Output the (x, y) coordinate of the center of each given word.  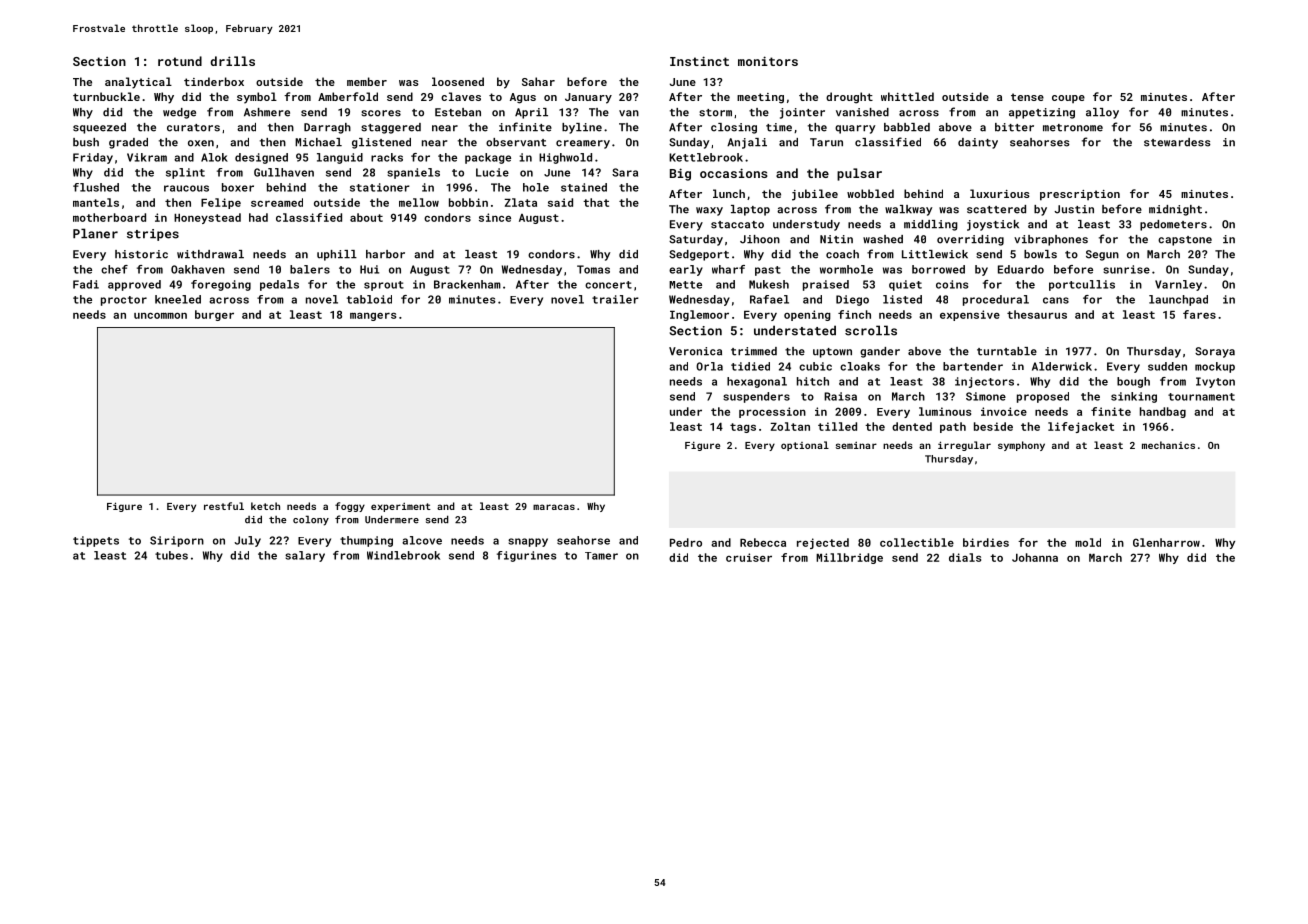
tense (1027, 97)
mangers (373, 316)
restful (224, 506)
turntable (1007, 351)
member (367, 81)
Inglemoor (699, 315)
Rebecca (763, 542)
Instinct (699, 61)
